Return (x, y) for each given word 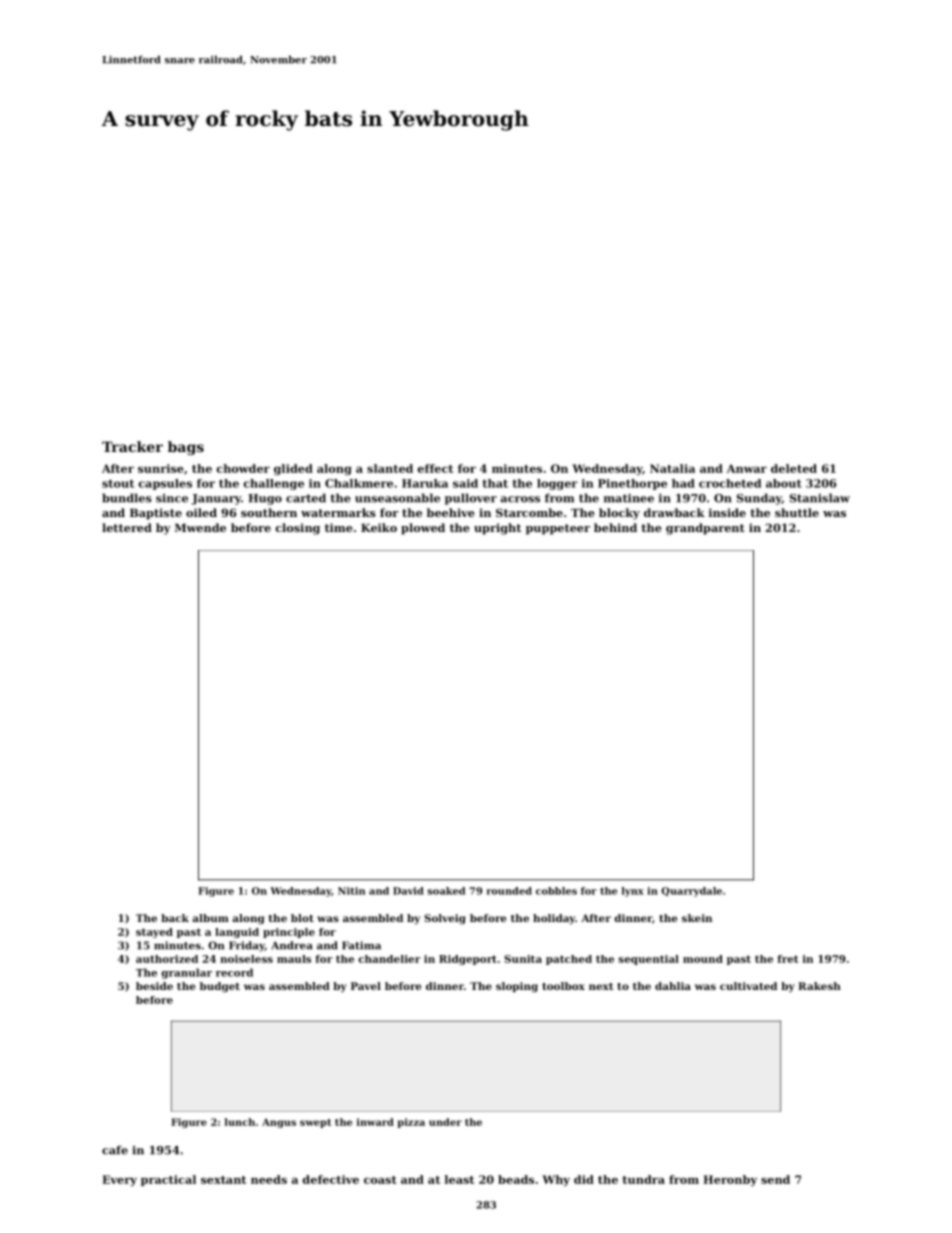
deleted (794, 468)
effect (435, 468)
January (216, 499)
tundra (643, 1179)
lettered (127, 527)
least (459, 1179)
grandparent (705, 529)
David (408, 891)
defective (331, 1179)
